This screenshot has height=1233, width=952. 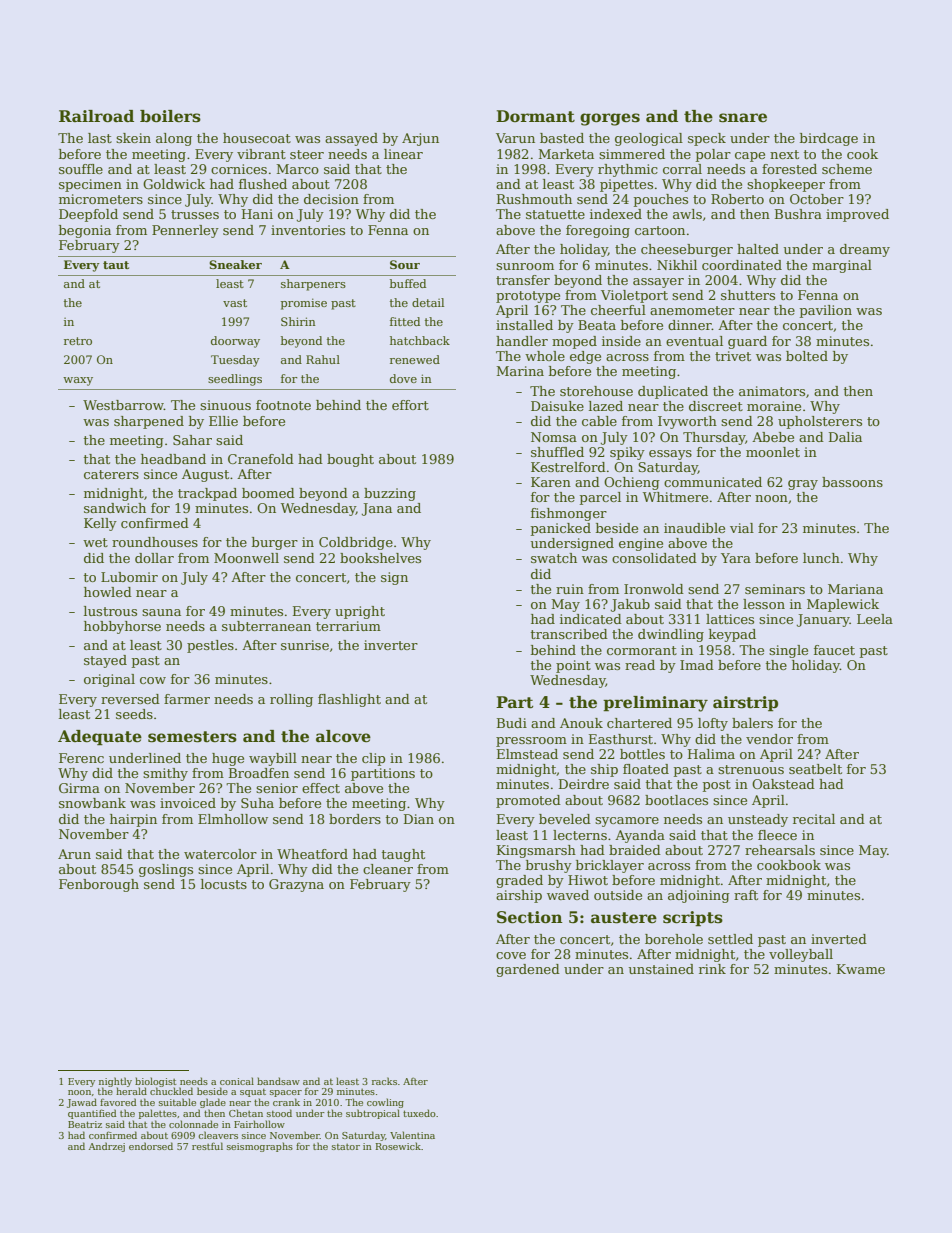 What do you see at coordinates (96, 116) in the screenshot?
I see `Railroad` at bounding box center [96, 116].
